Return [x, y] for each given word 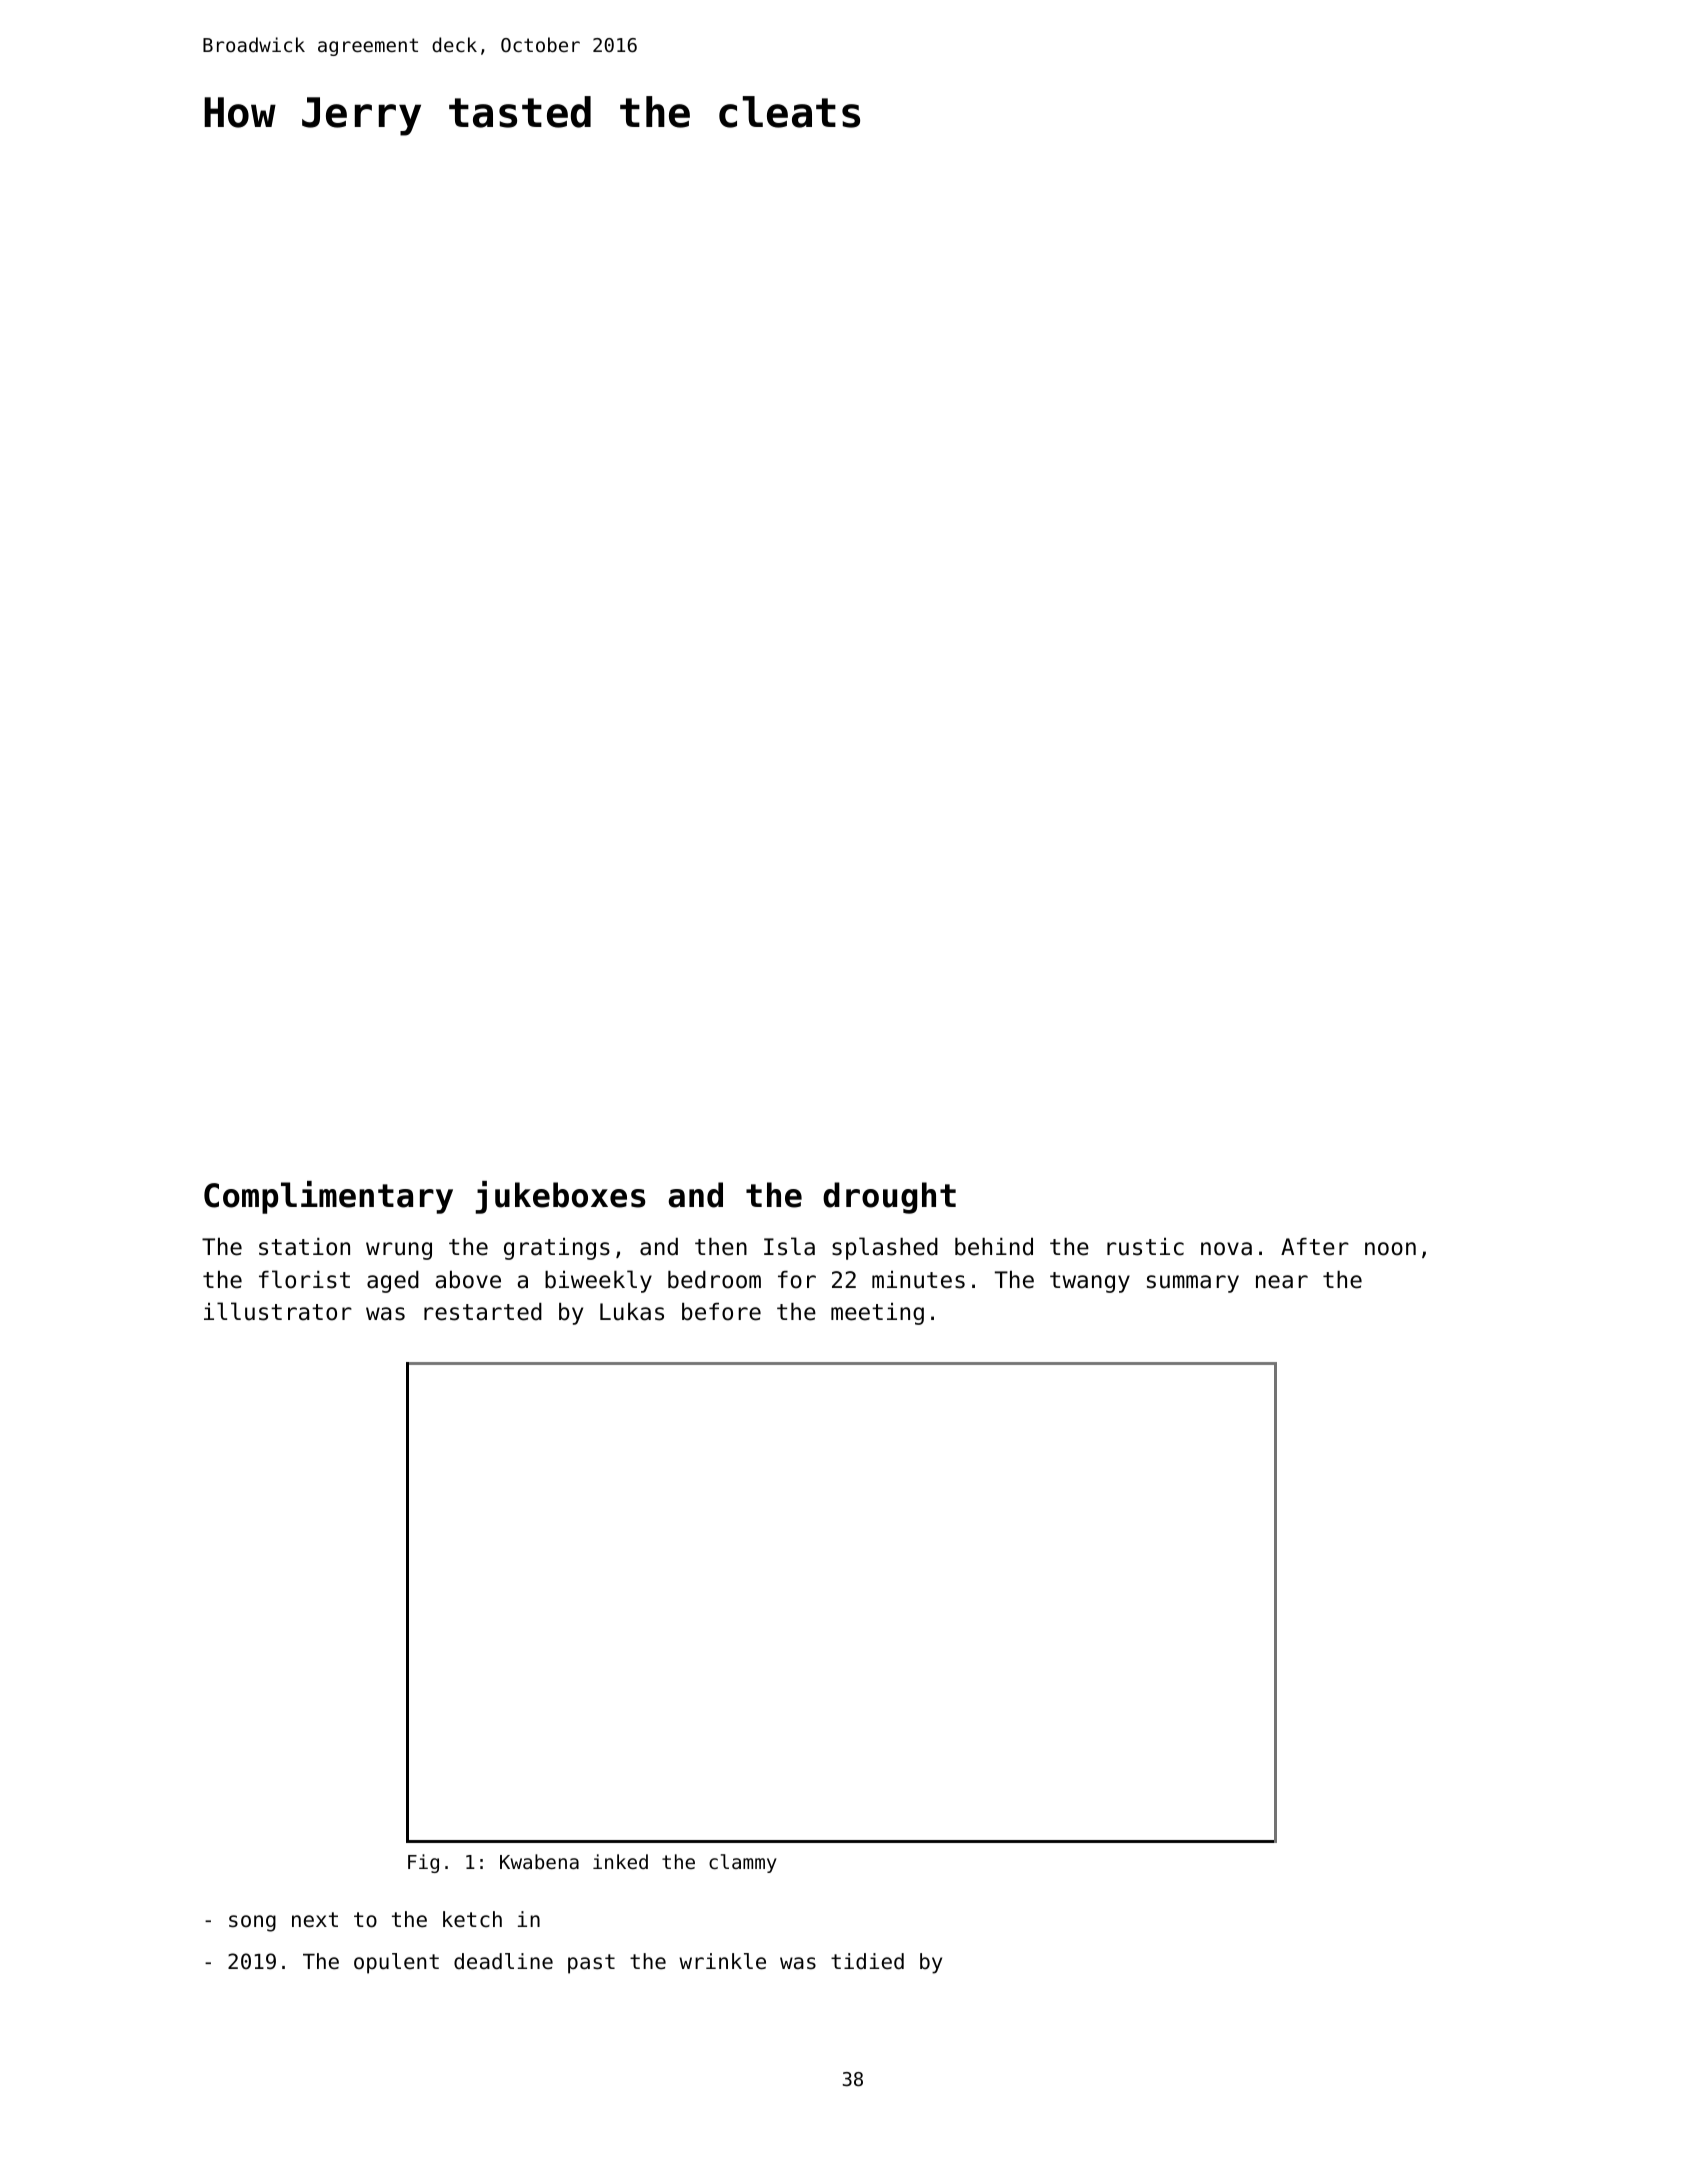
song [252, 1923]
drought [889, 1198]
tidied [867, 1961]
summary [1193, 1284]
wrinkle [722, 1961]
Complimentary [328, 1197]
